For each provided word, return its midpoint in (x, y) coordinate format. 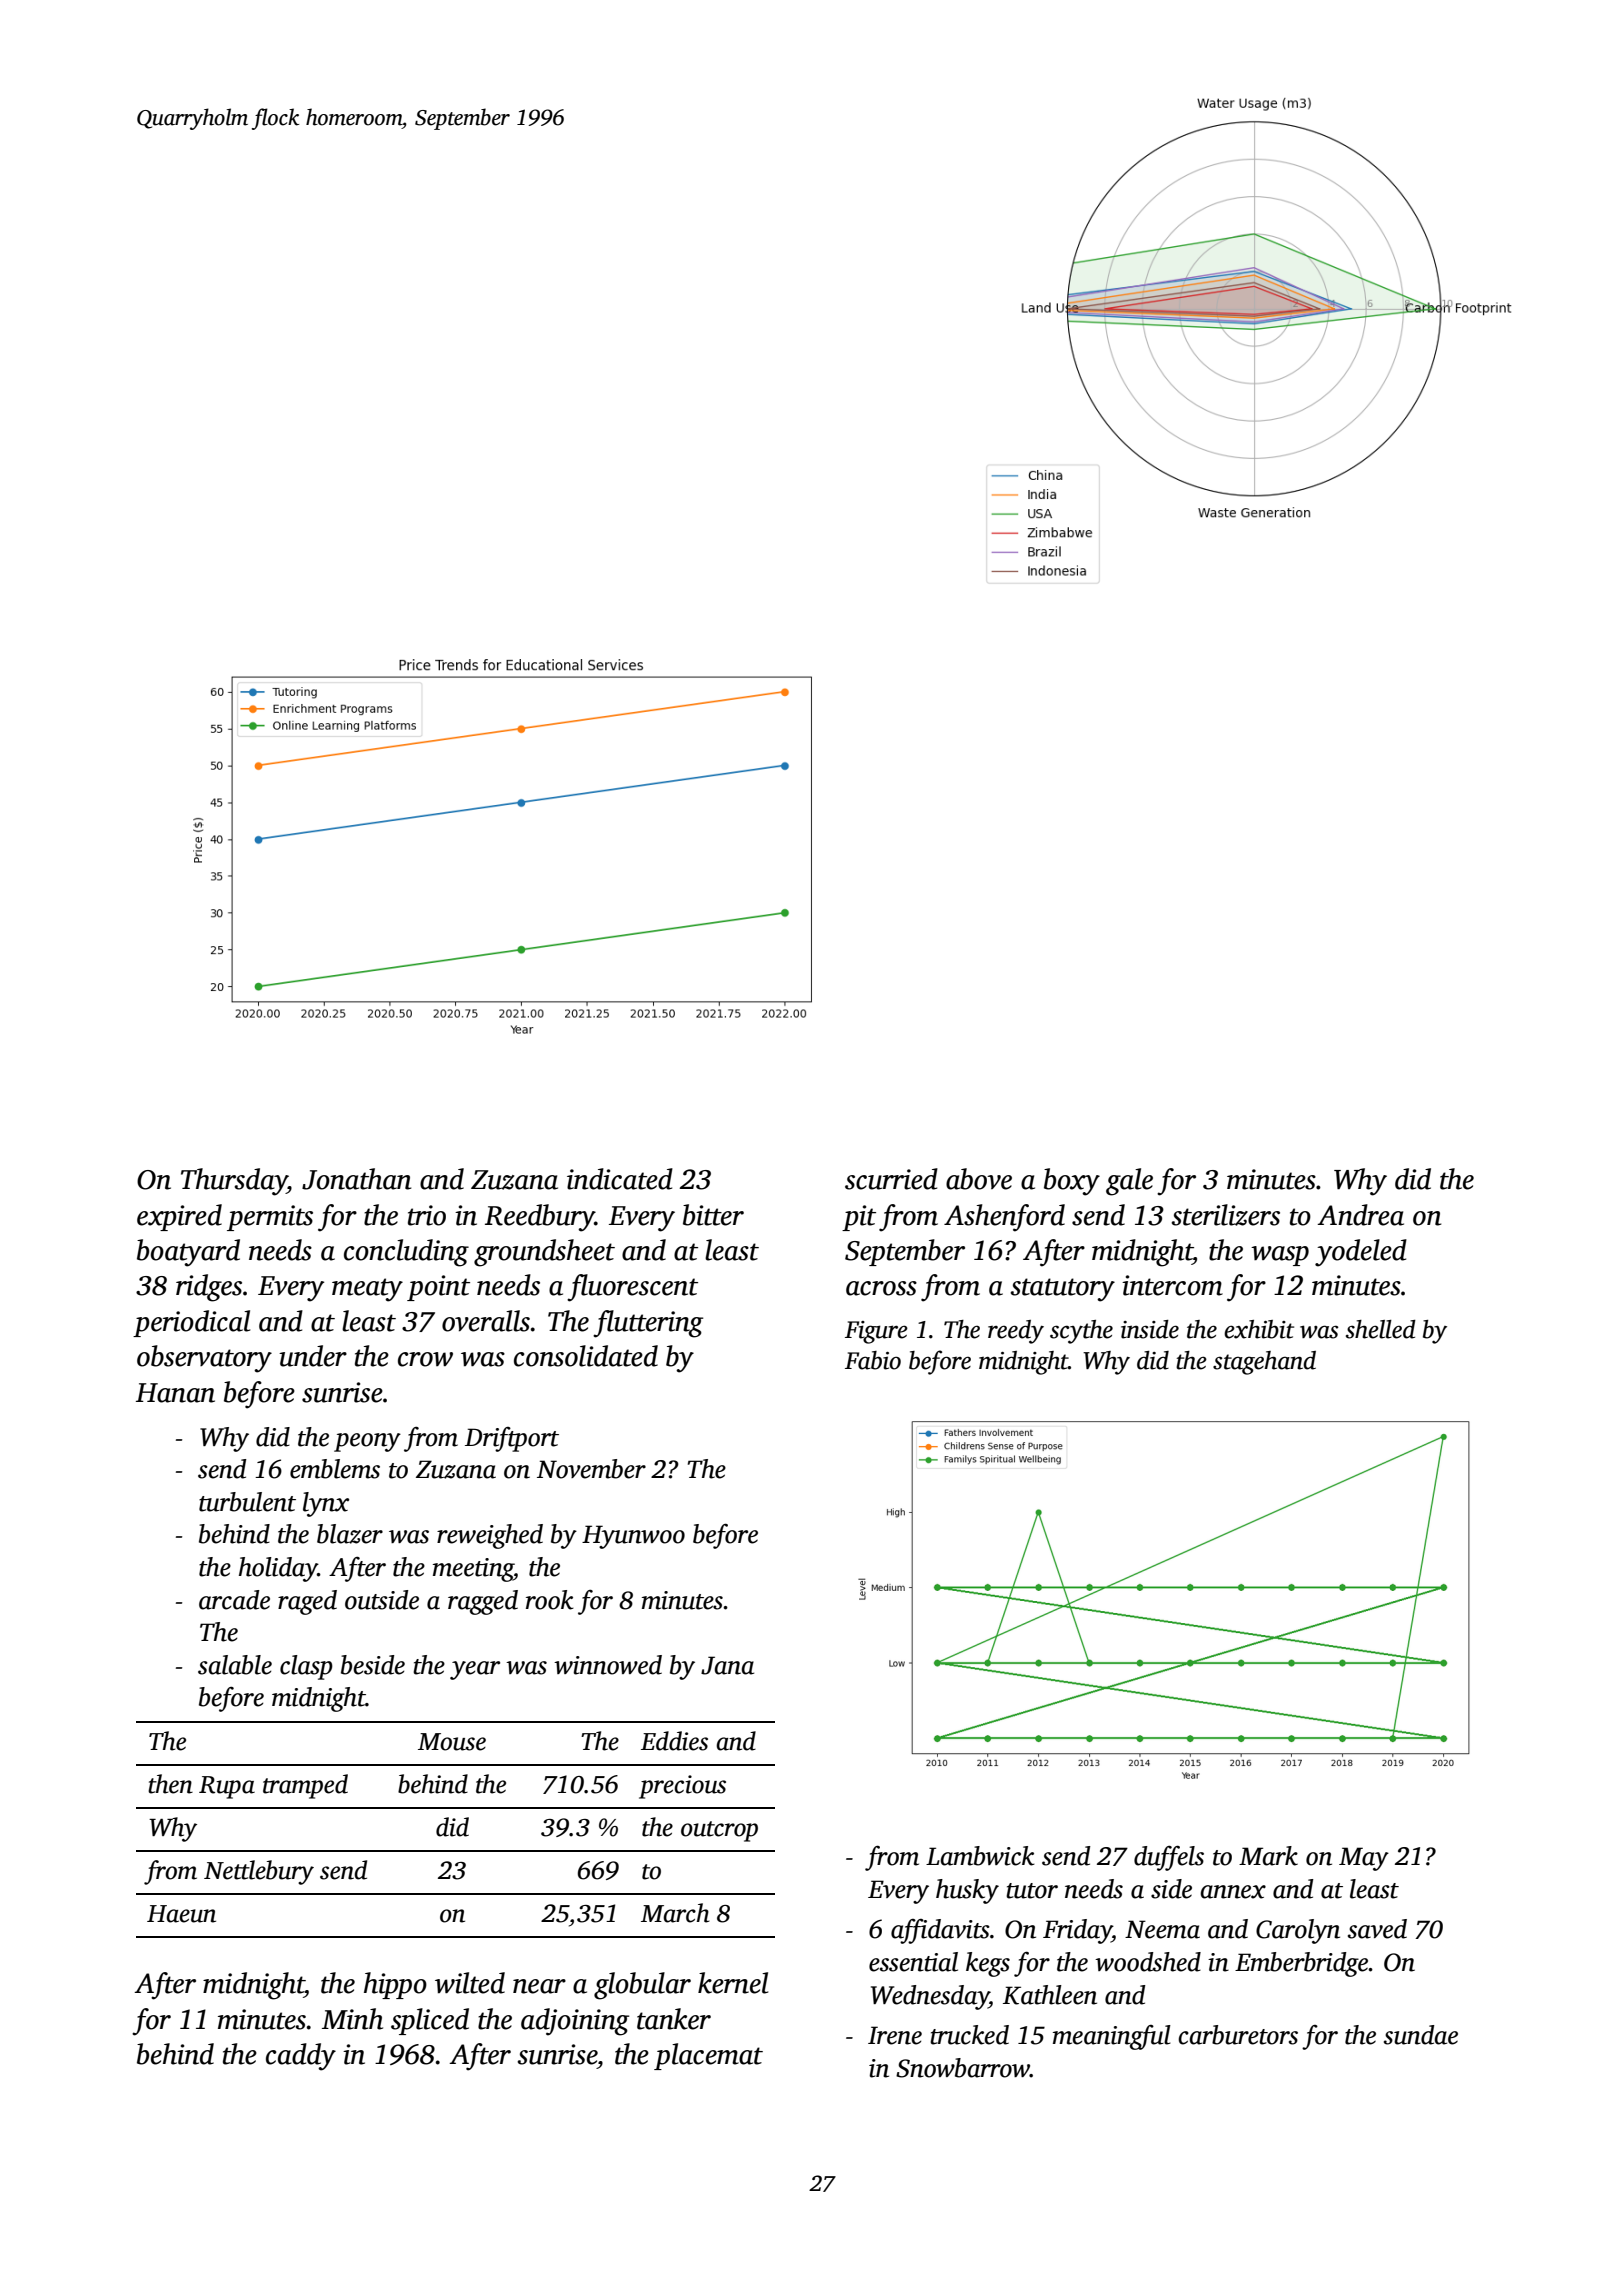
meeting (473, 1570)
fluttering (648, 1324)
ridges (209, 1288)
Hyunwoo (633, 1537)
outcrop (719, 1831)
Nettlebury (259, 1872)
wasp (1280, 1256)
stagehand (1264, 1363)
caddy (301, 2057)
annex (1233, 1892)
